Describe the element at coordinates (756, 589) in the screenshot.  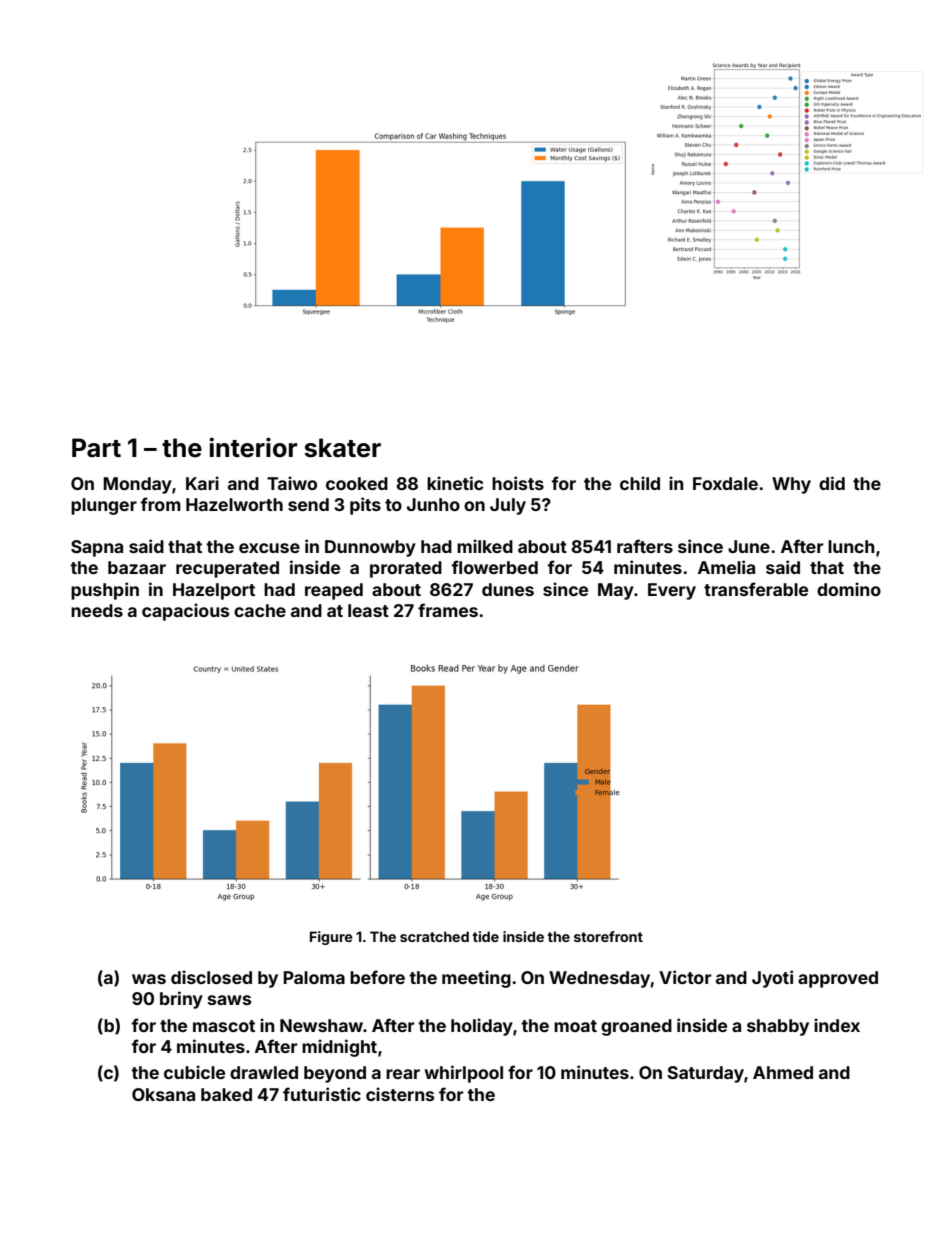
I see `transferable` at that location.
